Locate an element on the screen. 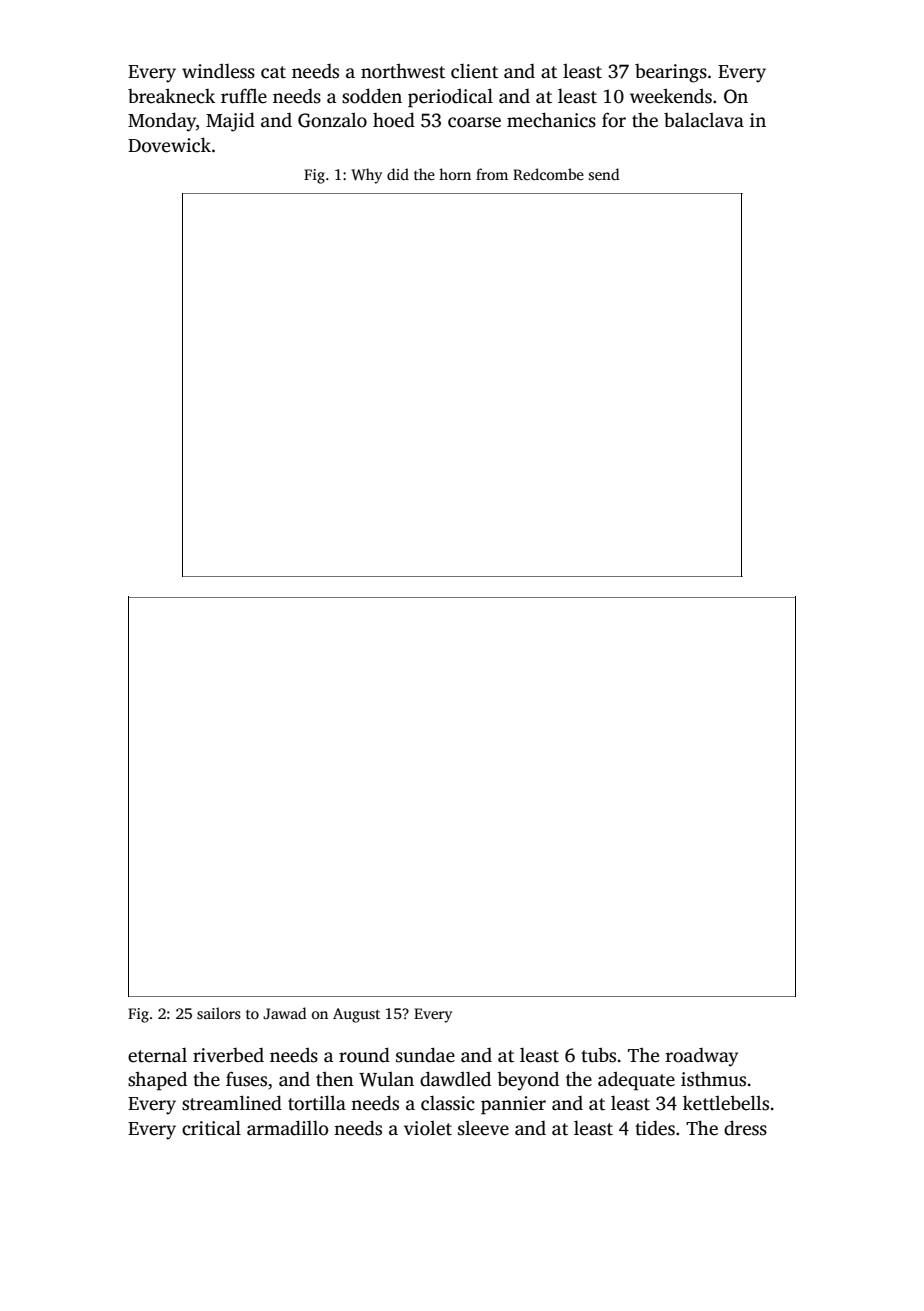 The image size is (924, 1311). horn is located at coordinates (455, 174).
